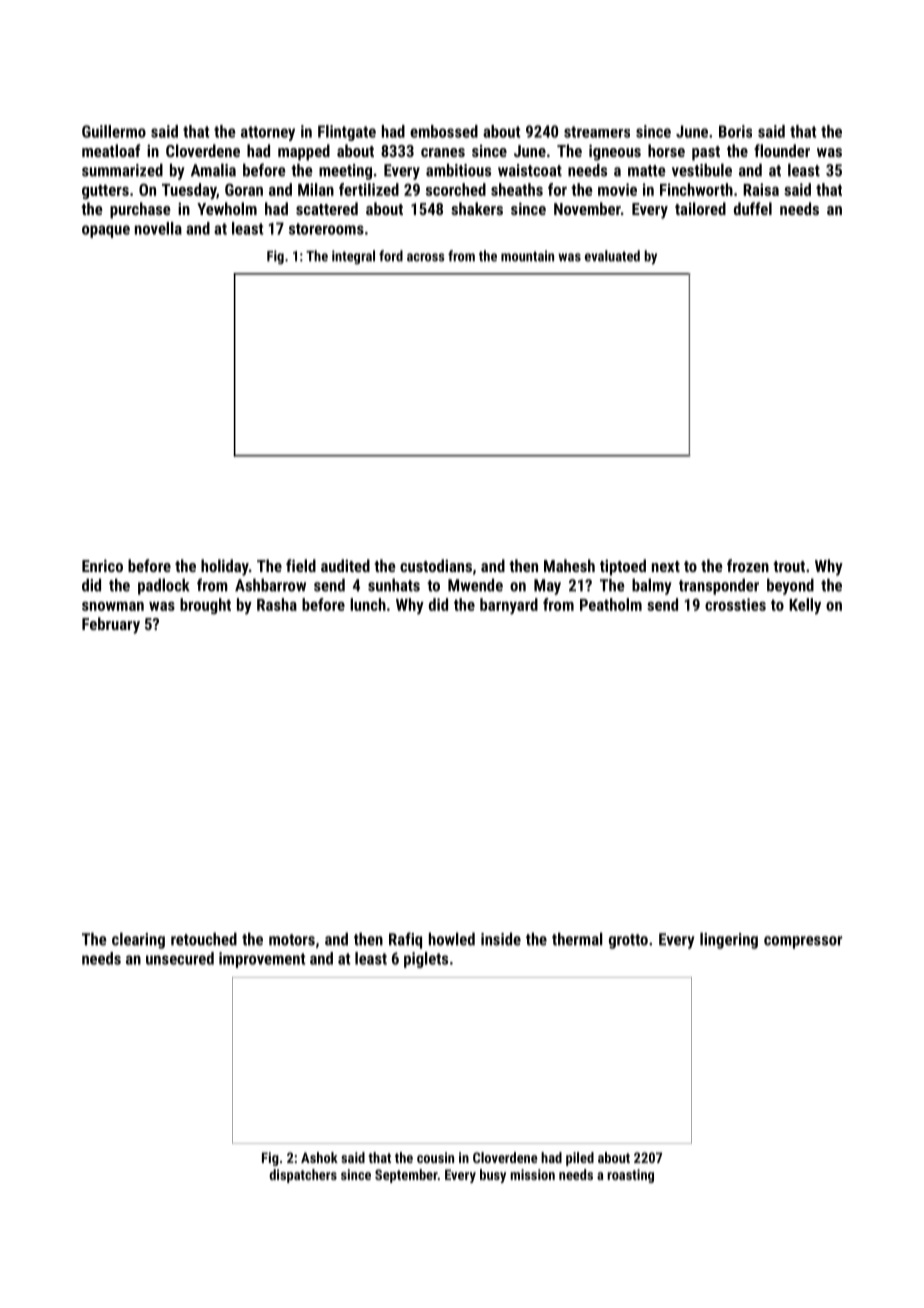  I want to click on inside, so click(501, 939).
